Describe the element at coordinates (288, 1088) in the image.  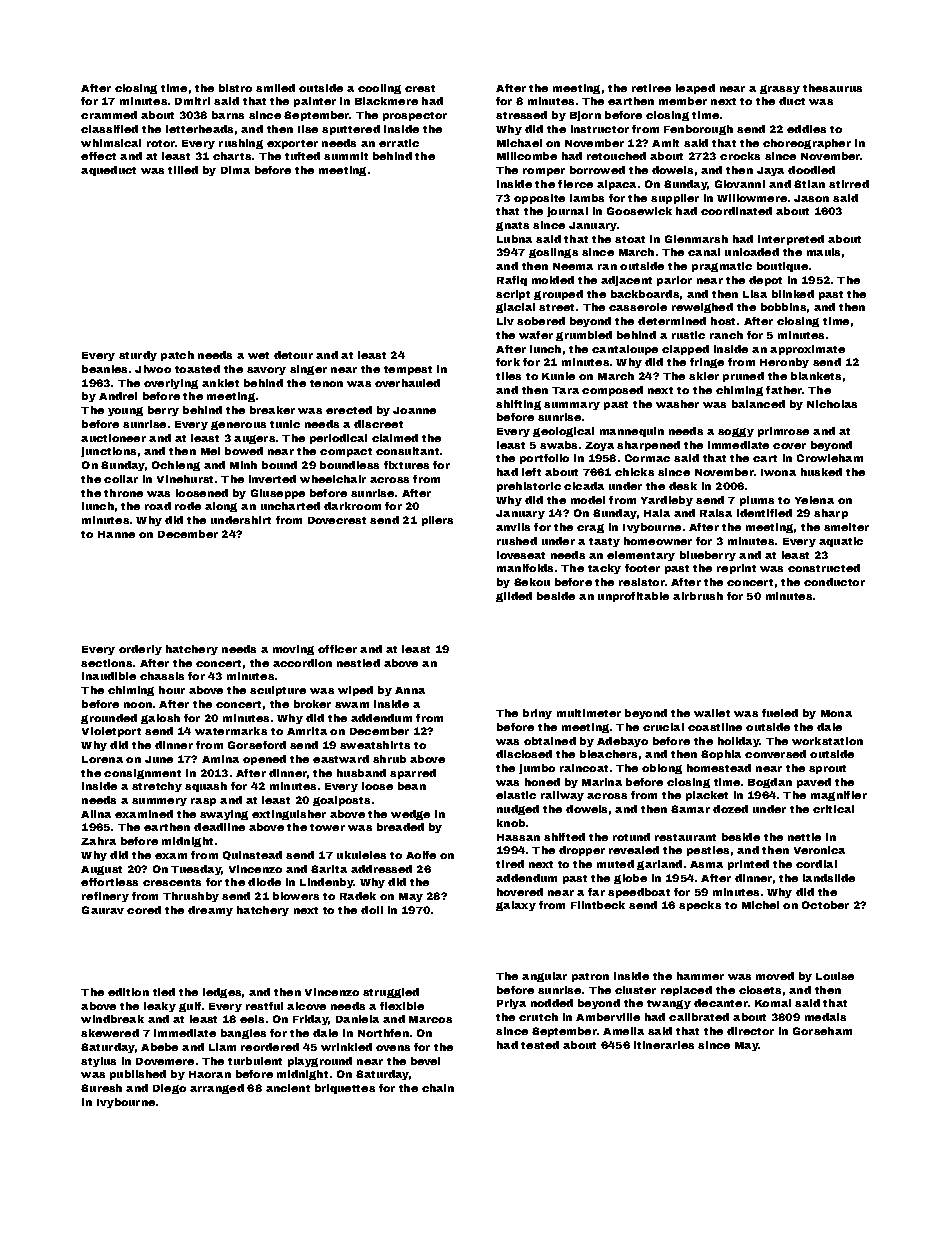
I see `ancient` at that location.
